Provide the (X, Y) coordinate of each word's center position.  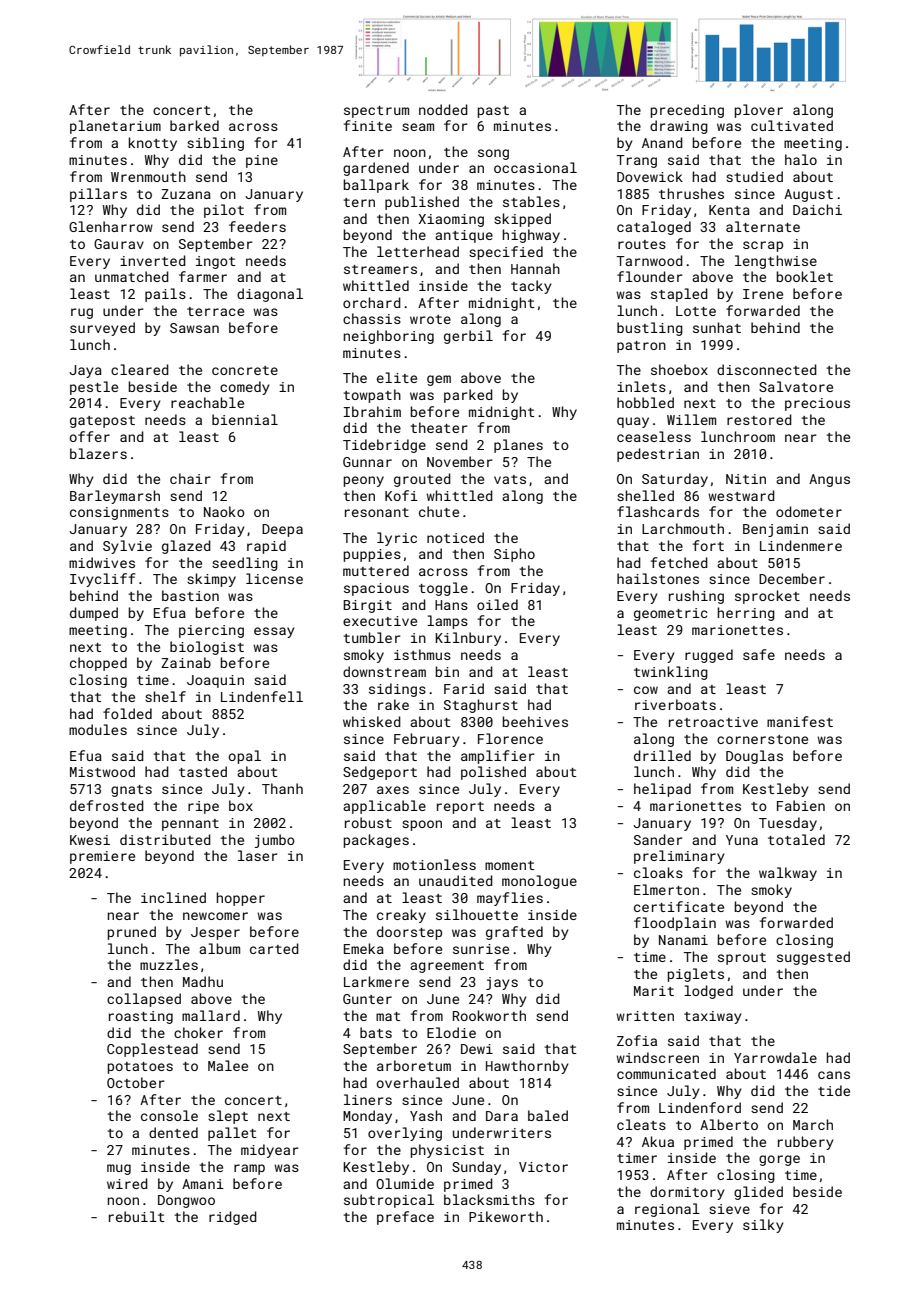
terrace (215, 311)
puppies (372, 555)
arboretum (414, 1065)
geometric (671, 614)
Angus (829, 480)
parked (468, 396)
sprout (742, 959)
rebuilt (136, 1216)
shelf (165, 696)
